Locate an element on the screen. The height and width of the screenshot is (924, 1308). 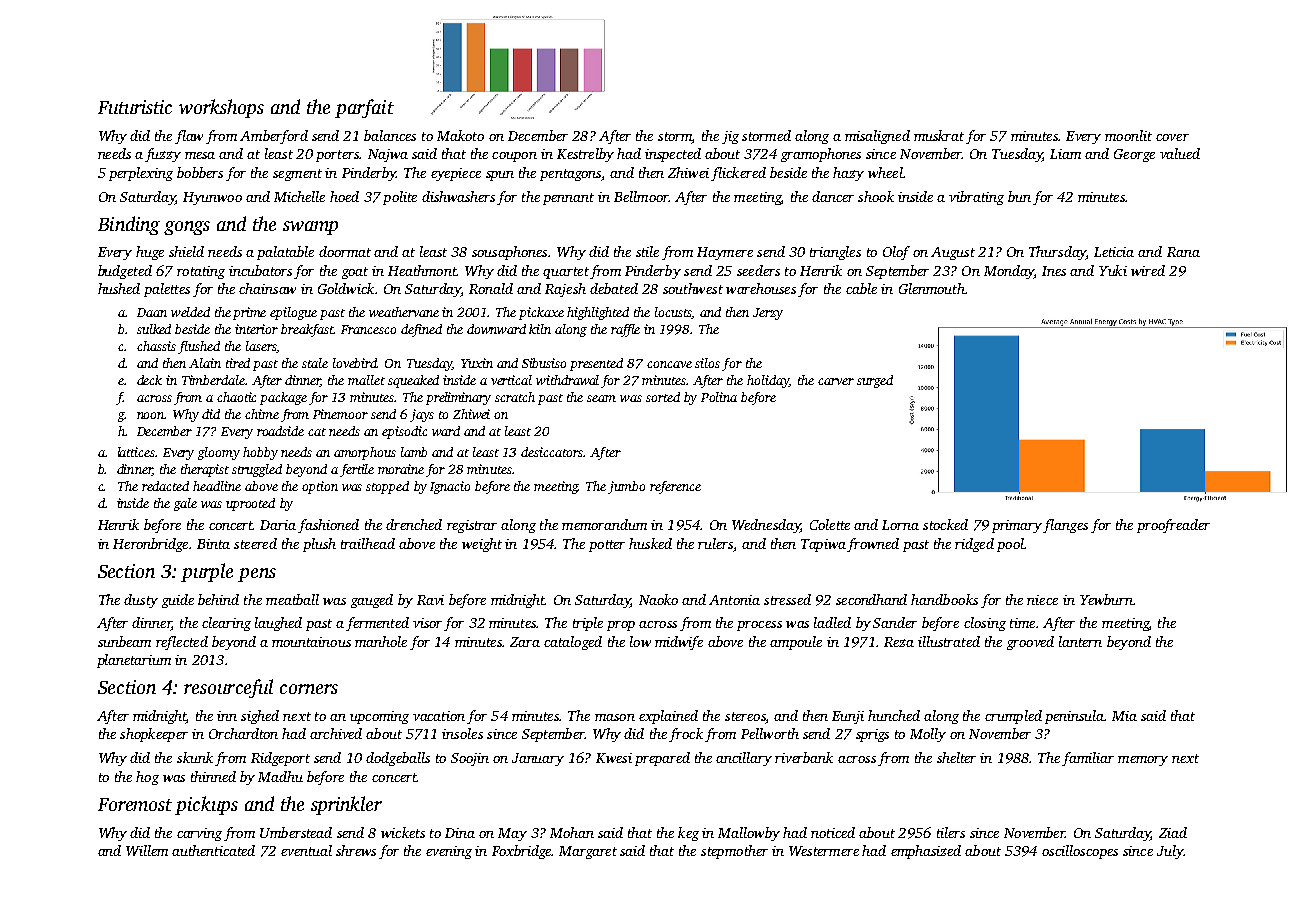
surged is located at coordinates (875, 381).
